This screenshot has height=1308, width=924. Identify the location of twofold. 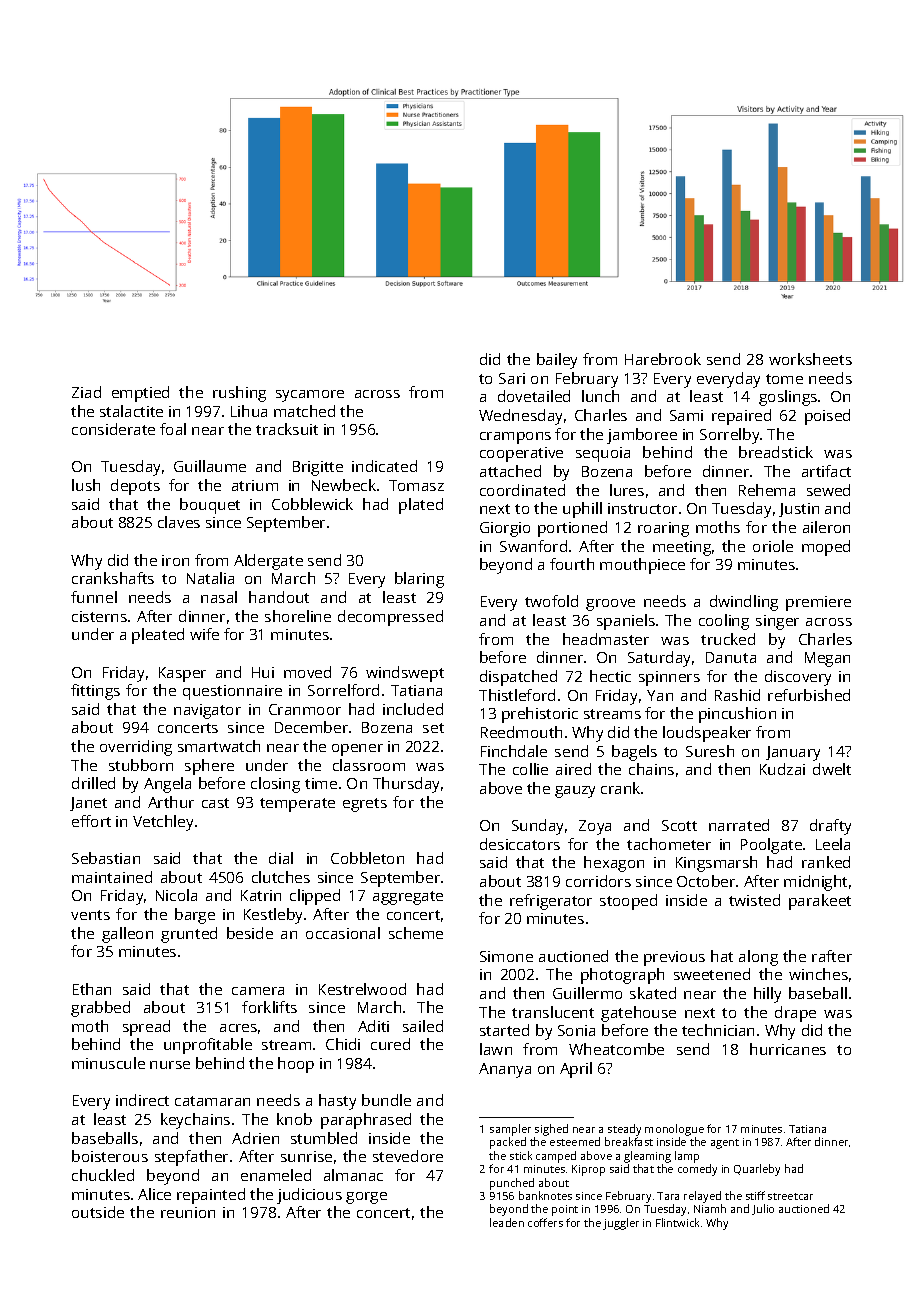
(551, 601).
